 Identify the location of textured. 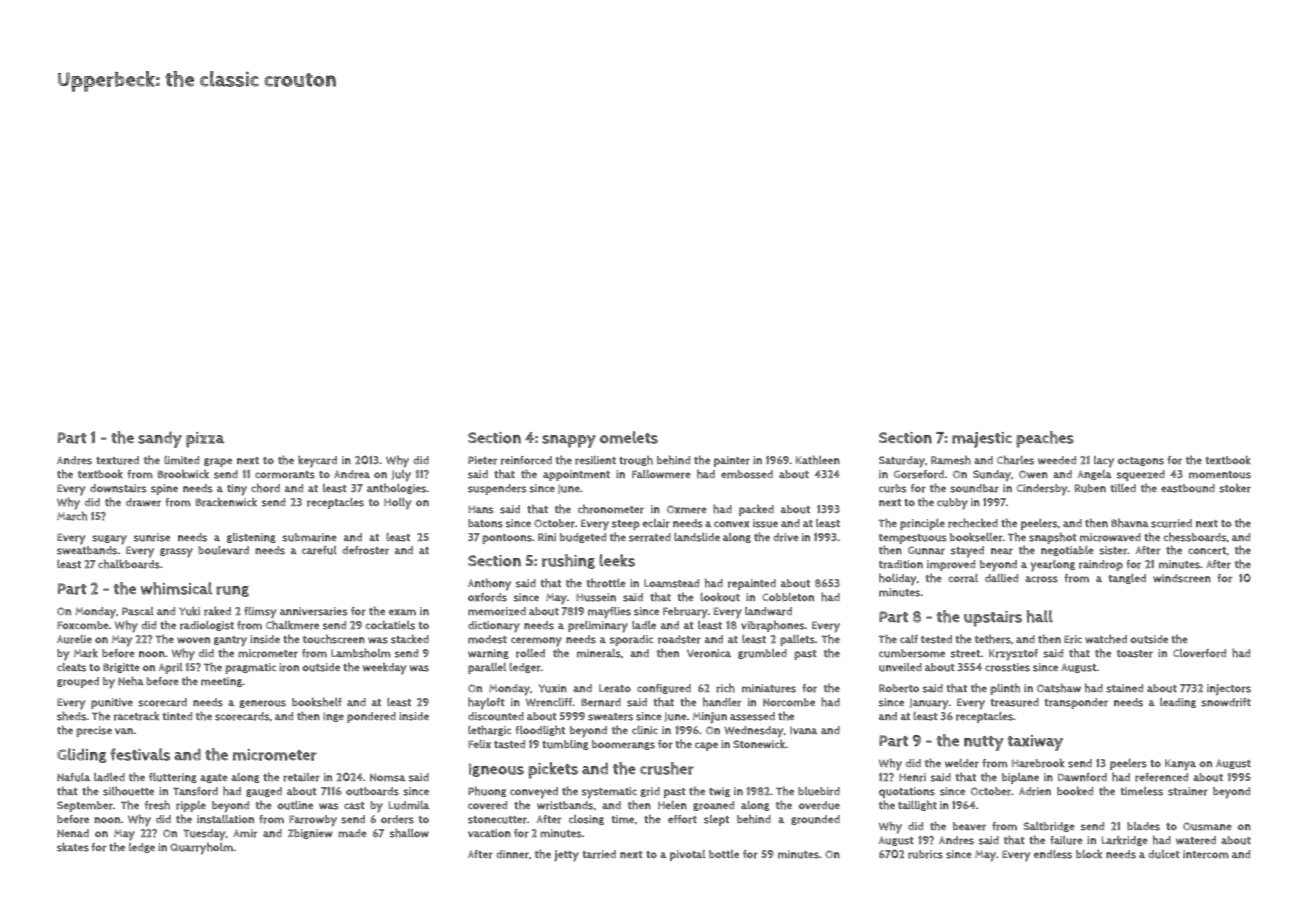
(117, 460).
